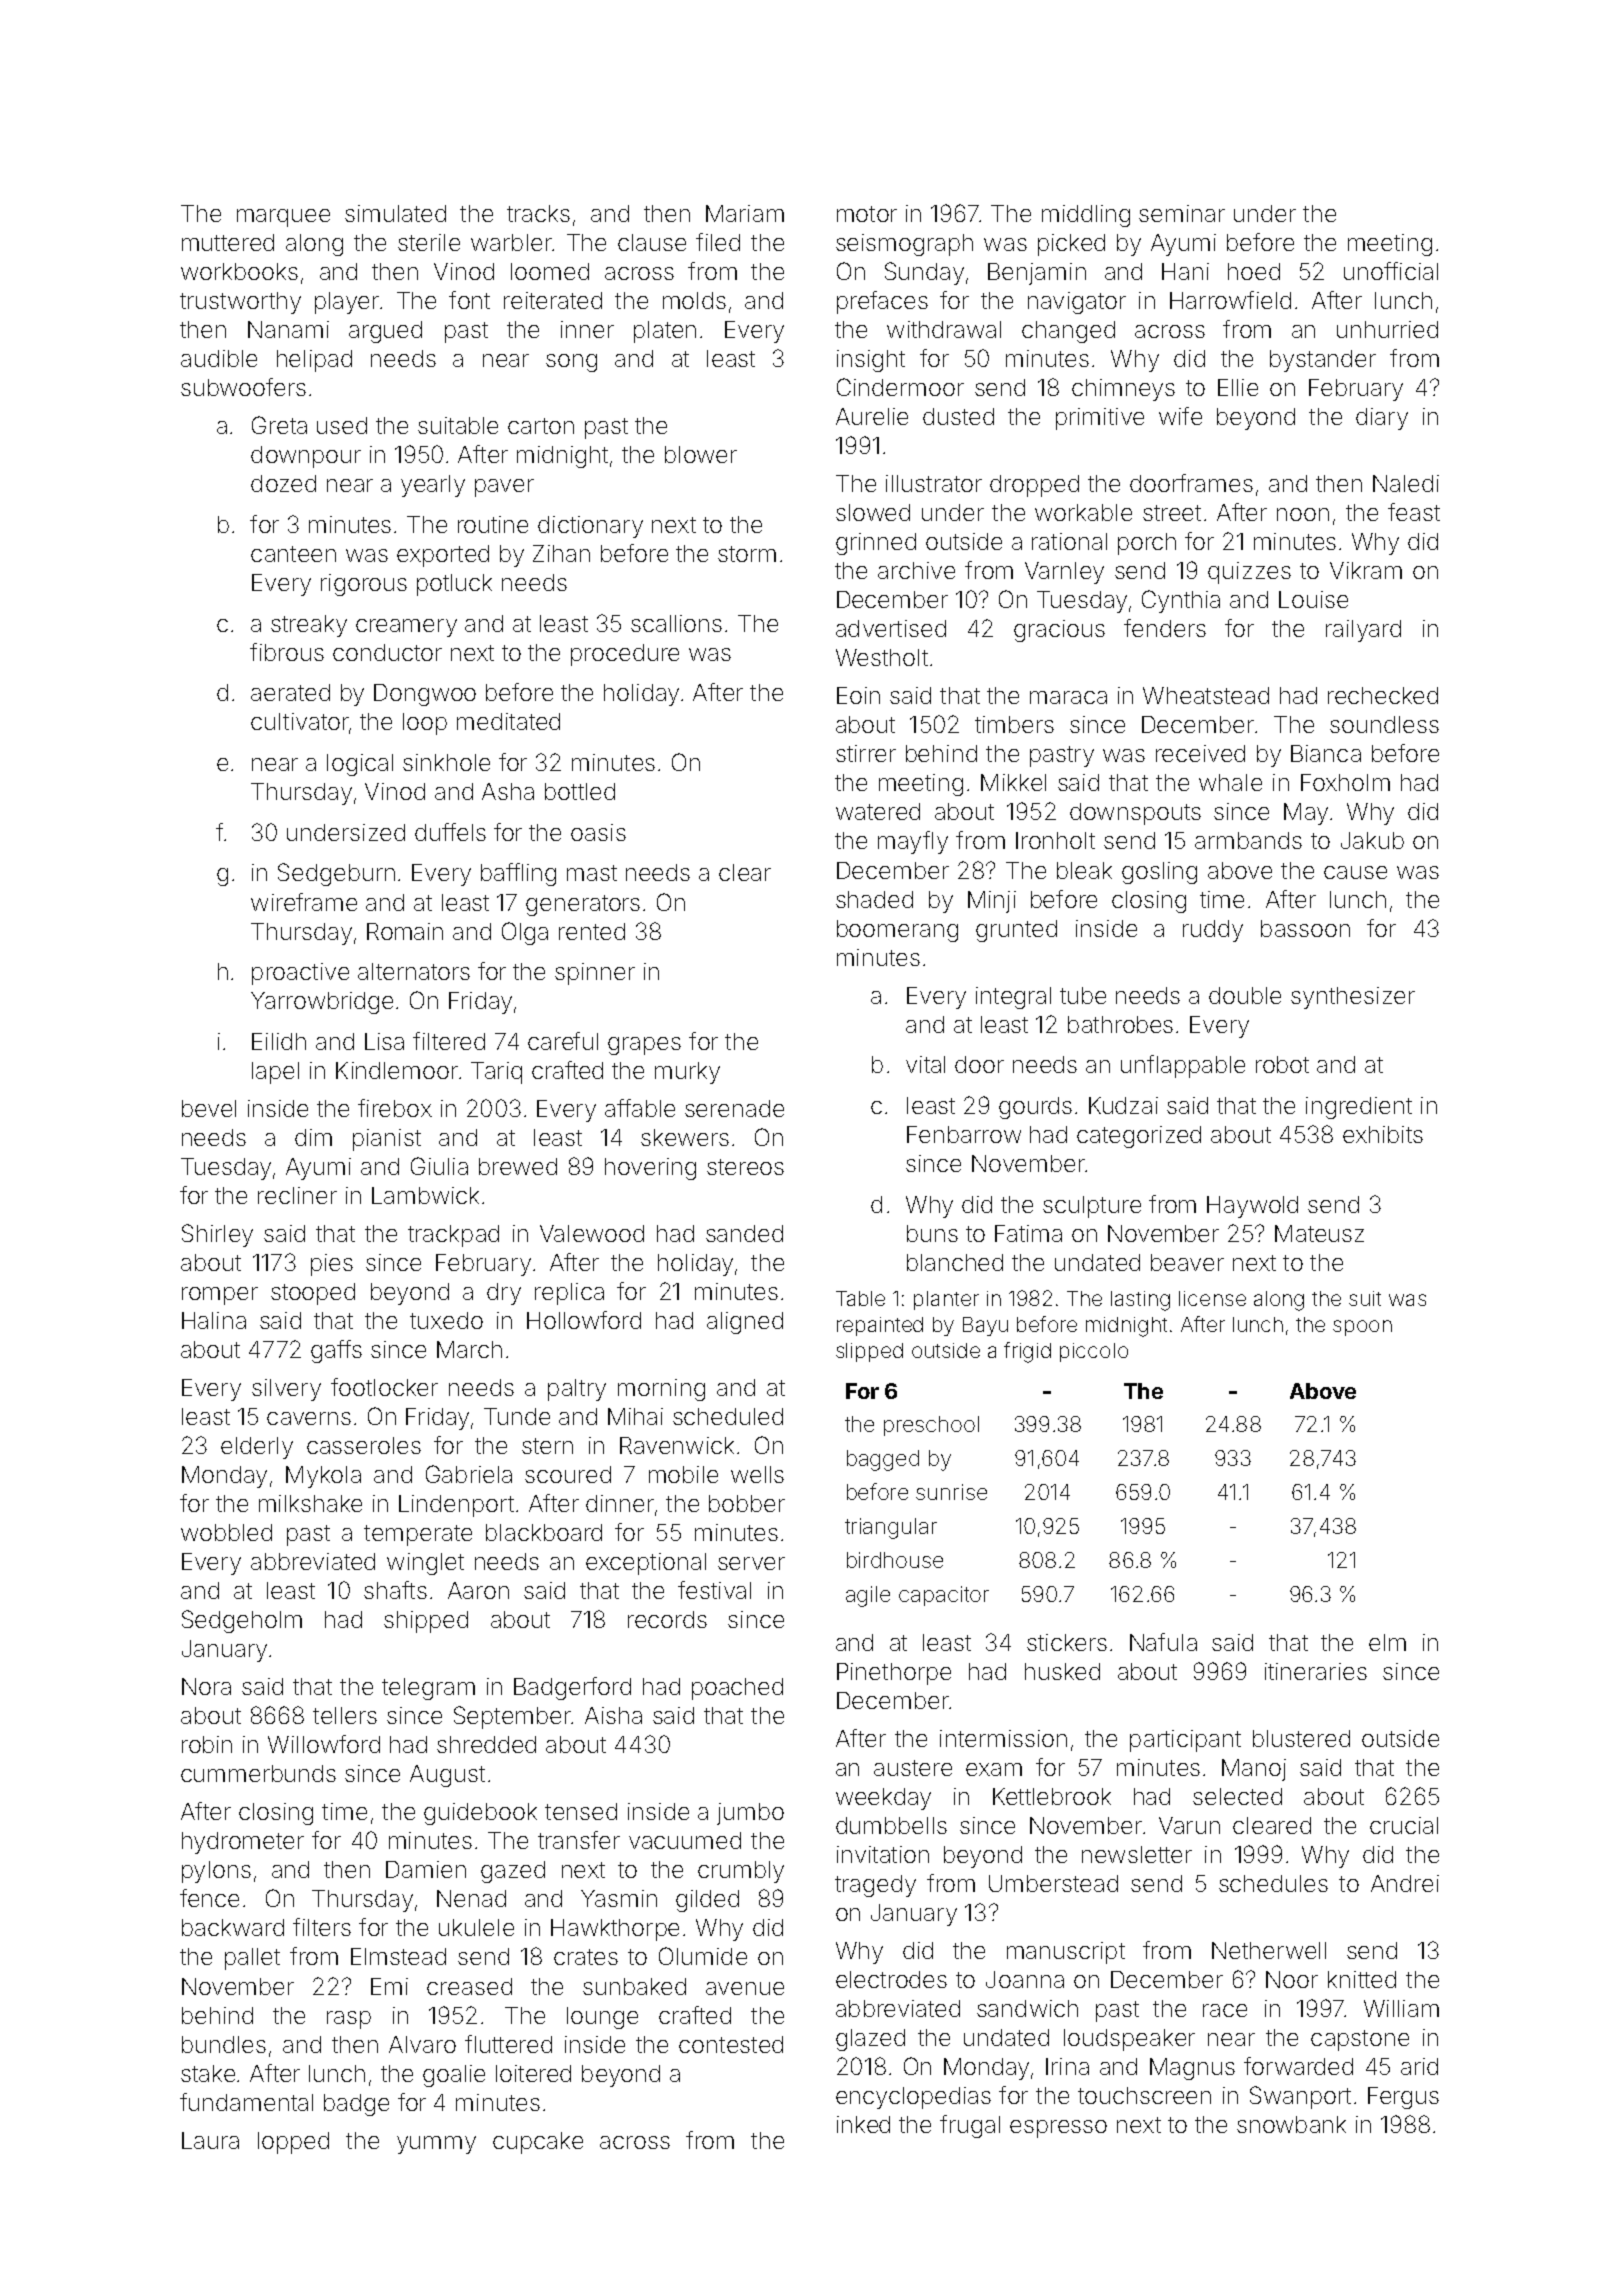  Describe the element at coordinates (867, 214) in the document. I see `motor` at that location.
